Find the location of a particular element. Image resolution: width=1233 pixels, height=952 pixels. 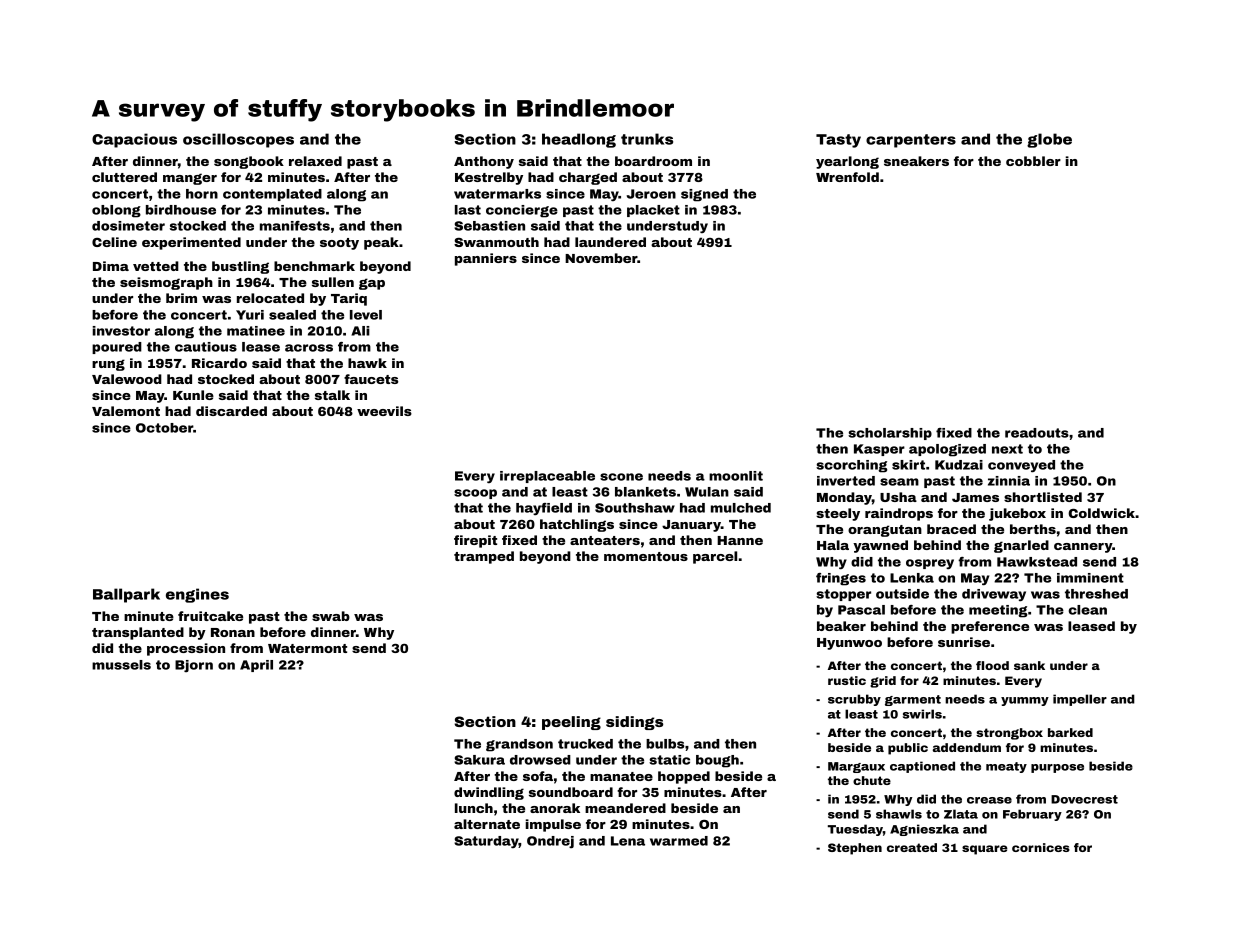

headlong is located at coordinates (579, 140).
